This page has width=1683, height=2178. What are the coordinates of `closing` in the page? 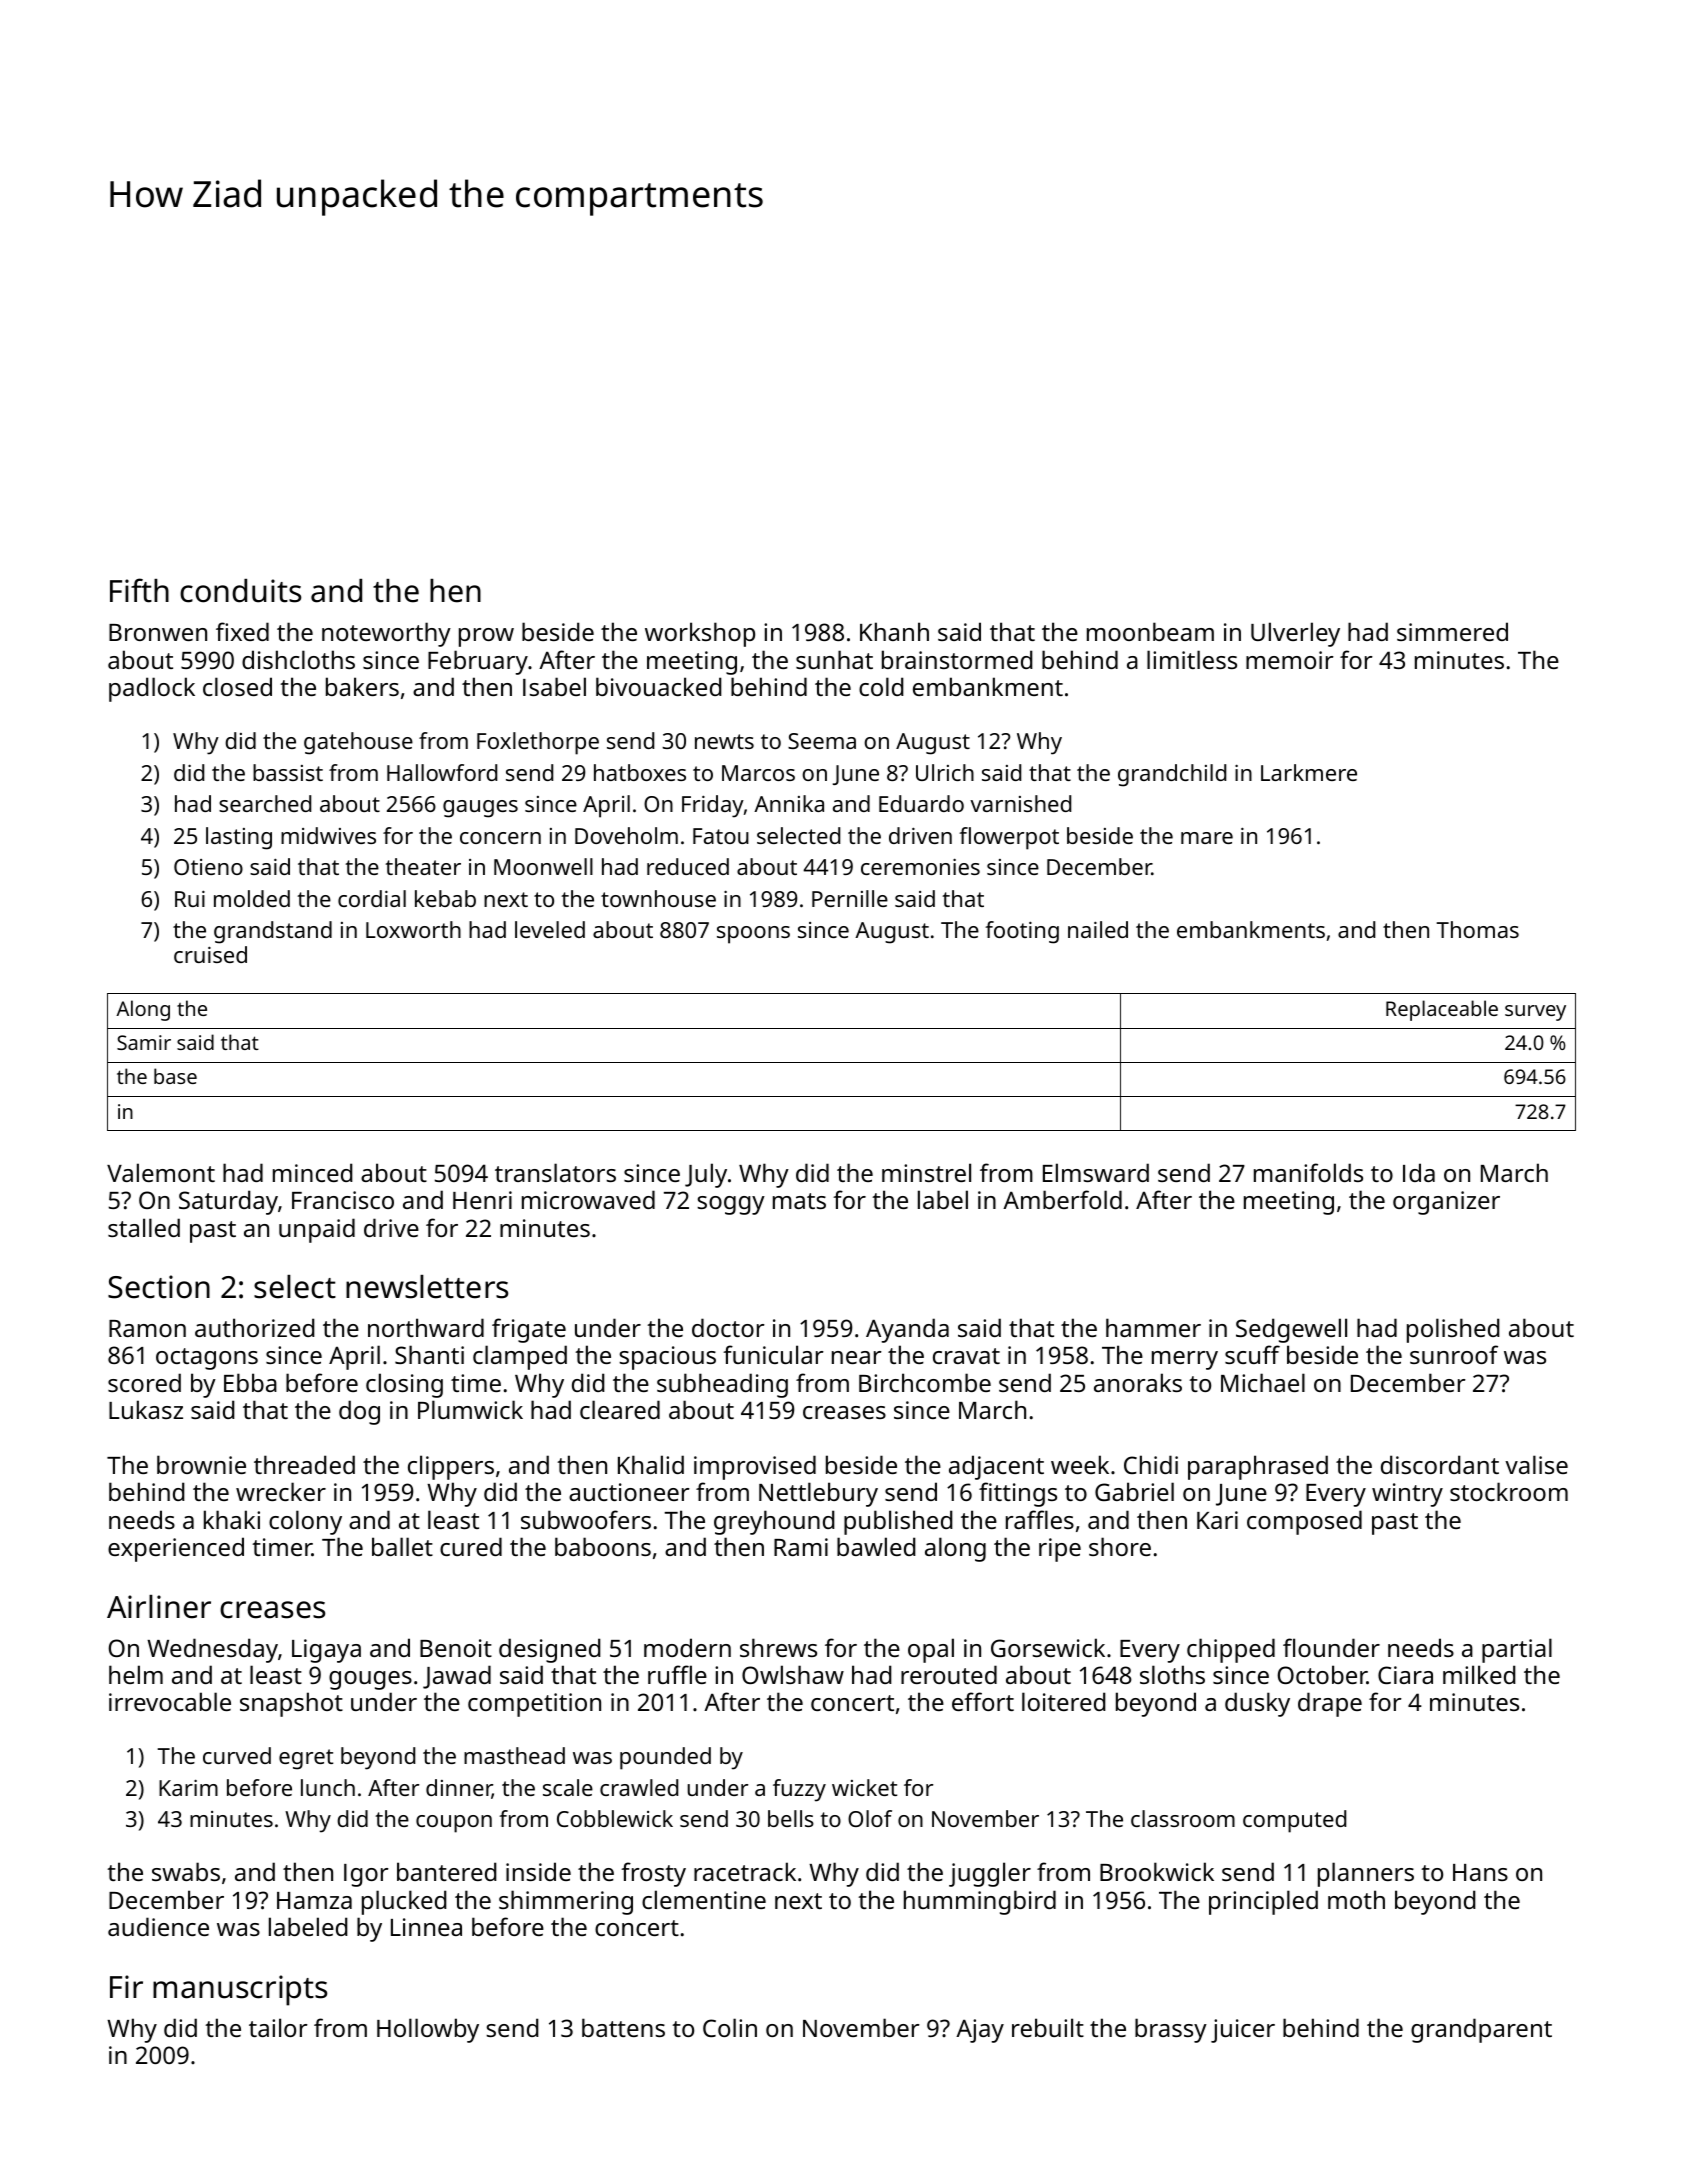 It's located at (404, 1385).
